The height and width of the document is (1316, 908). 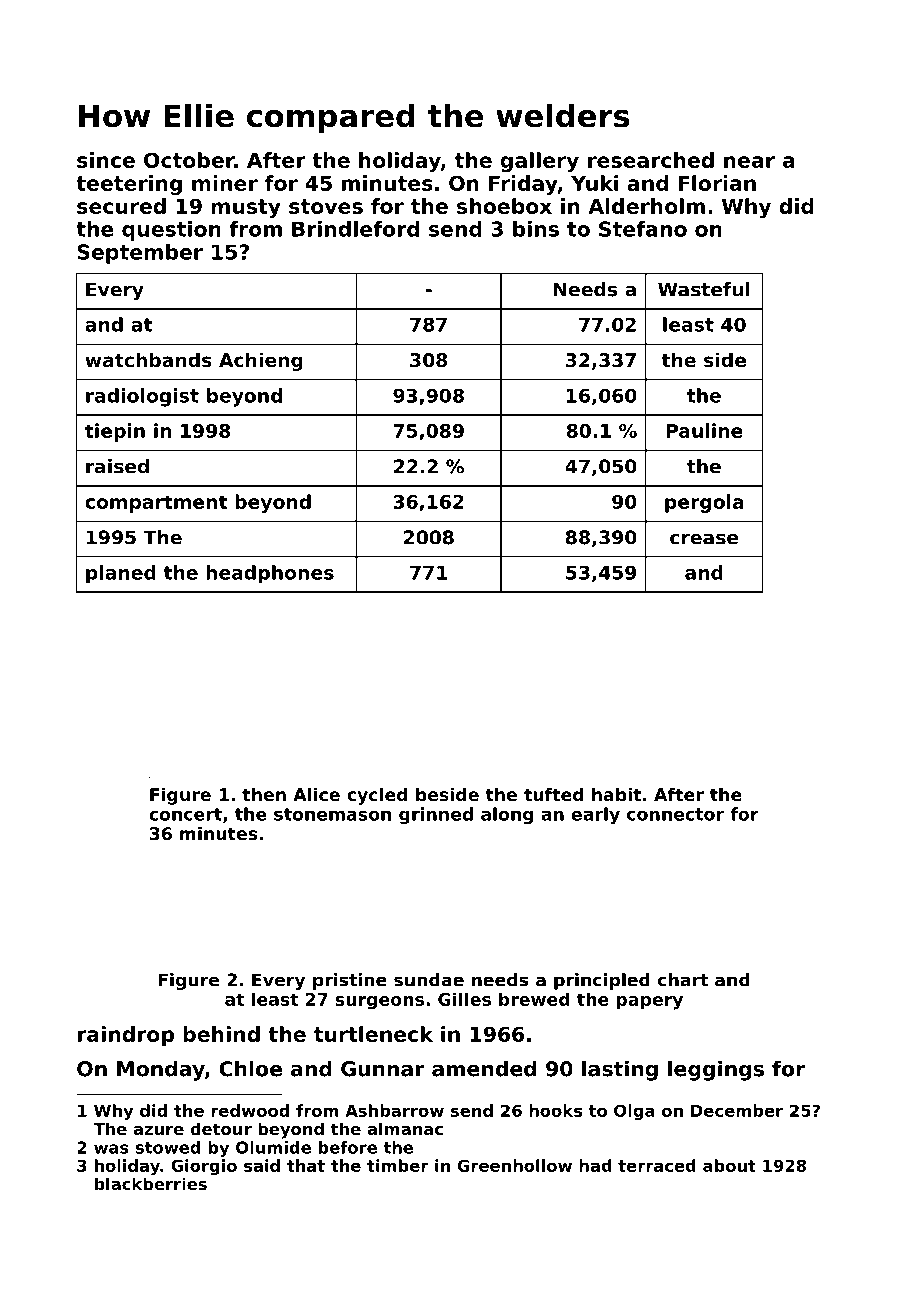 What do you see at coordinates (749, 162) in the document?
I see `near` at bounding box center [749, 162].
